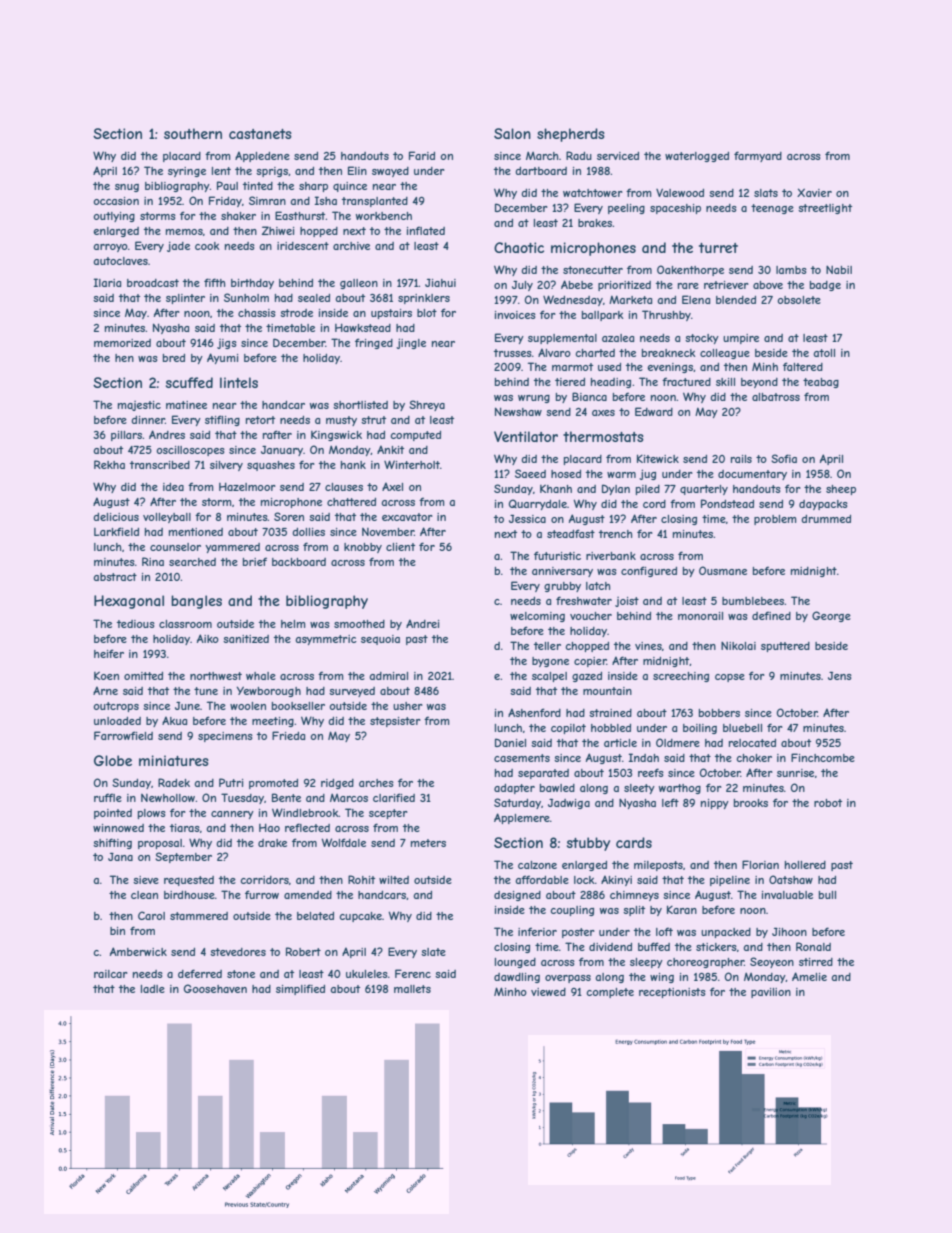  I want to click on casements, so click(522, 758).
